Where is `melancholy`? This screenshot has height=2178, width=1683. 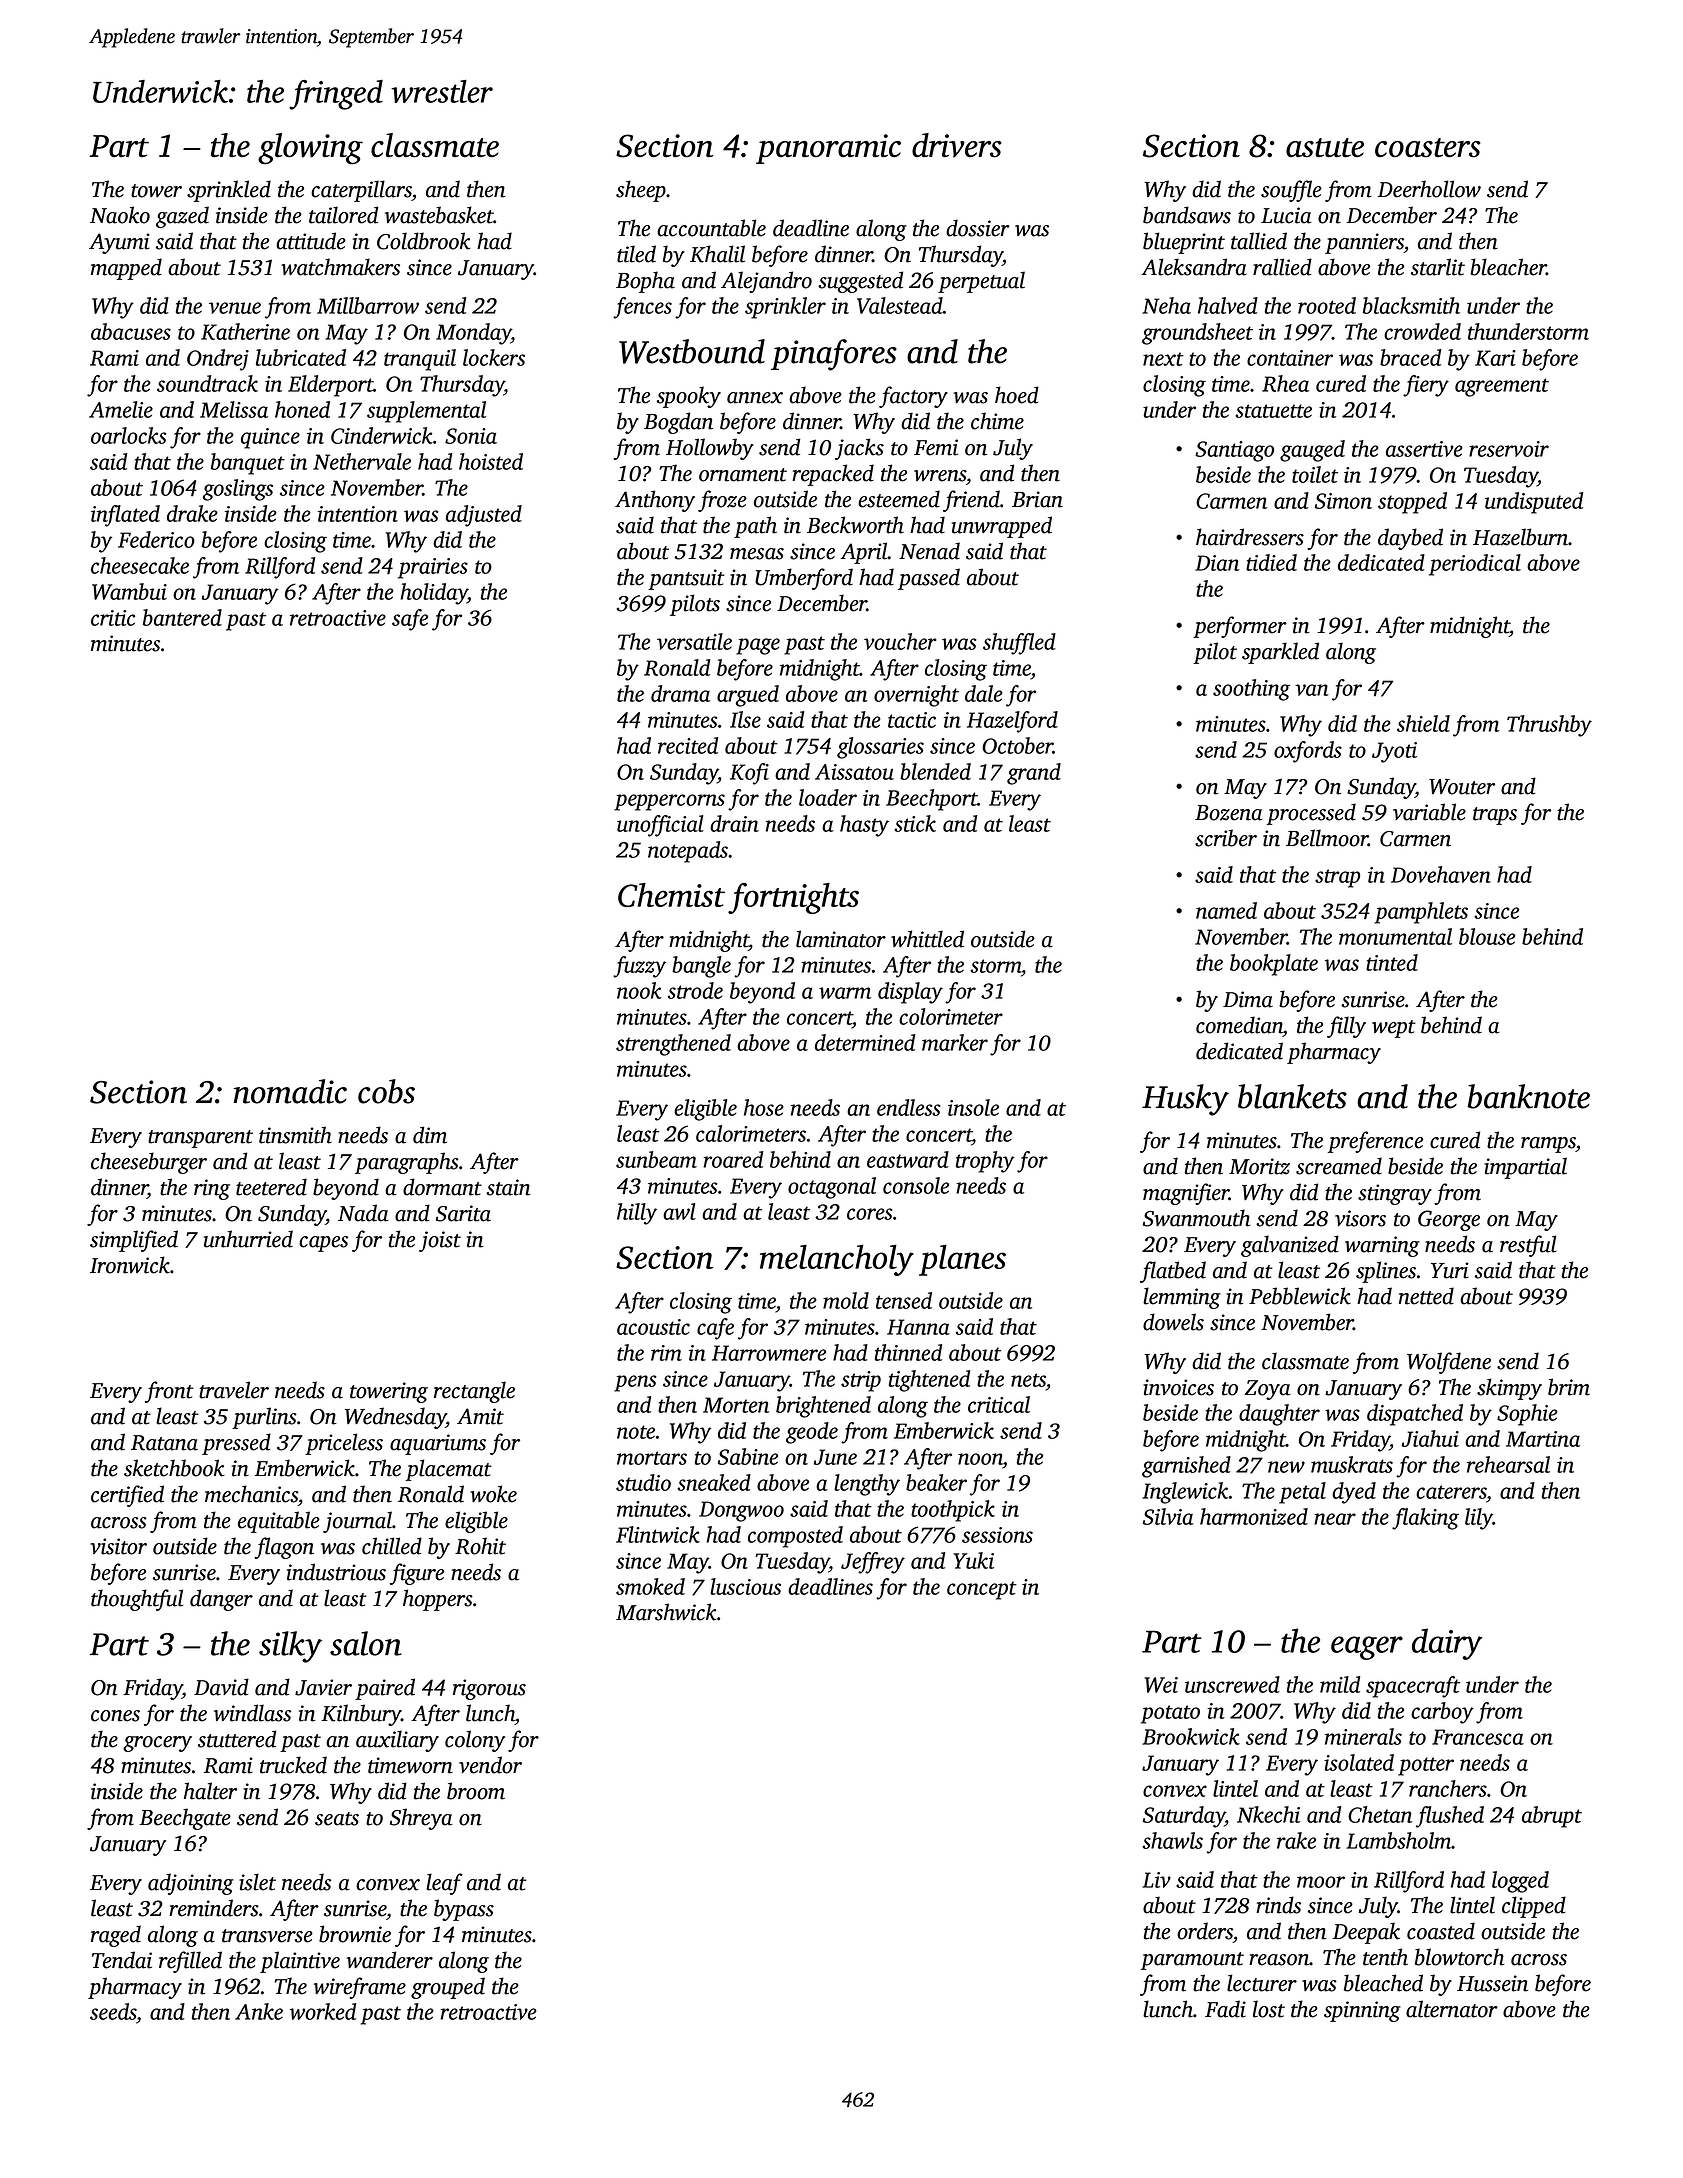
melancholy is located at coordinates (837, 1260).
